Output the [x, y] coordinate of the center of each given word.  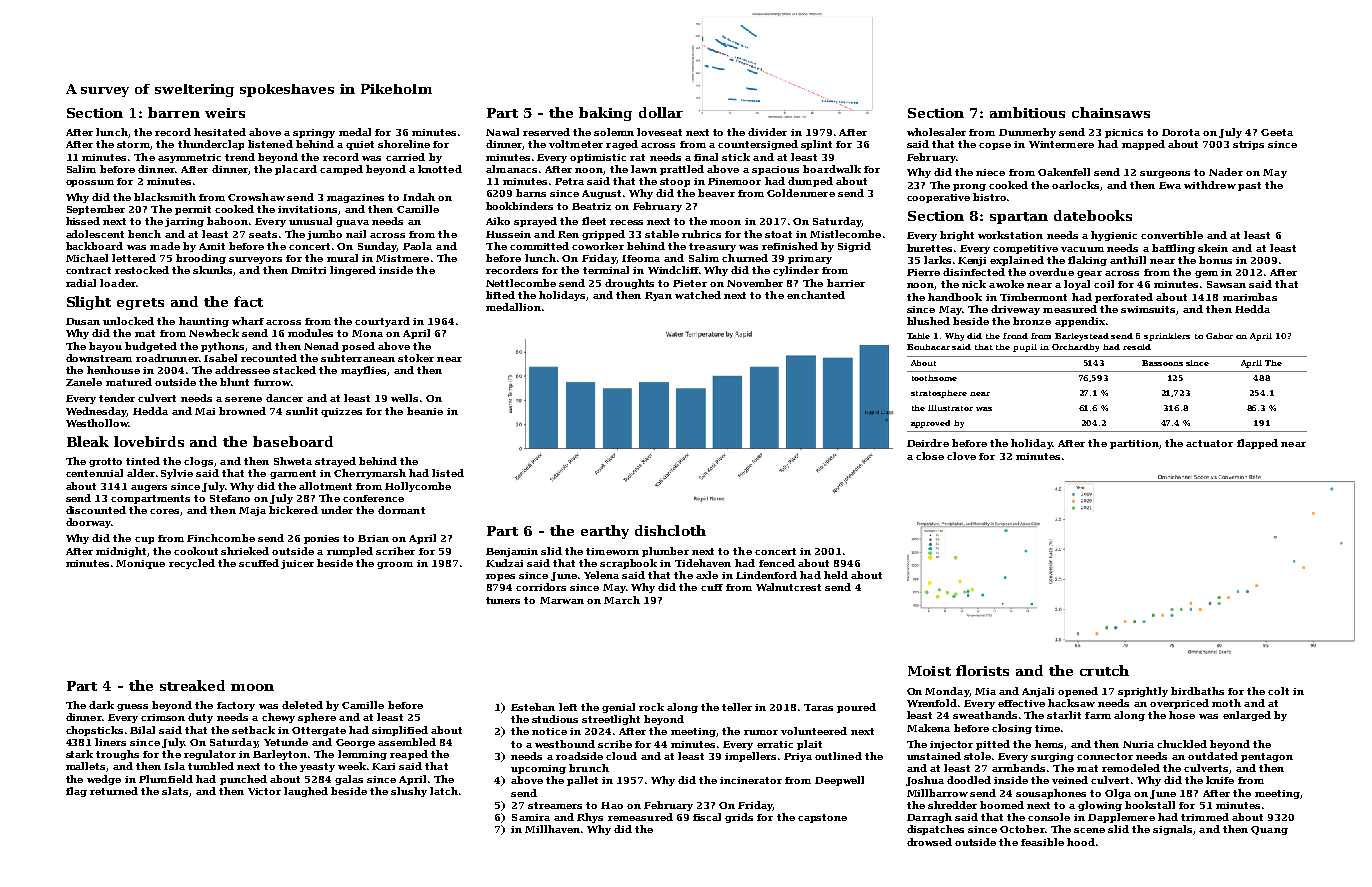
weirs [225, 113]
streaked [192, 685]
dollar [661, 112]
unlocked [128, 321]
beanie [425, 411]
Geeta [1277, 132]
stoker [416, 358]
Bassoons [1162, 363]
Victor [264, 791]
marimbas [1250, 297]
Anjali [1038, 692]
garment [293, 474]
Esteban [533, 707]
